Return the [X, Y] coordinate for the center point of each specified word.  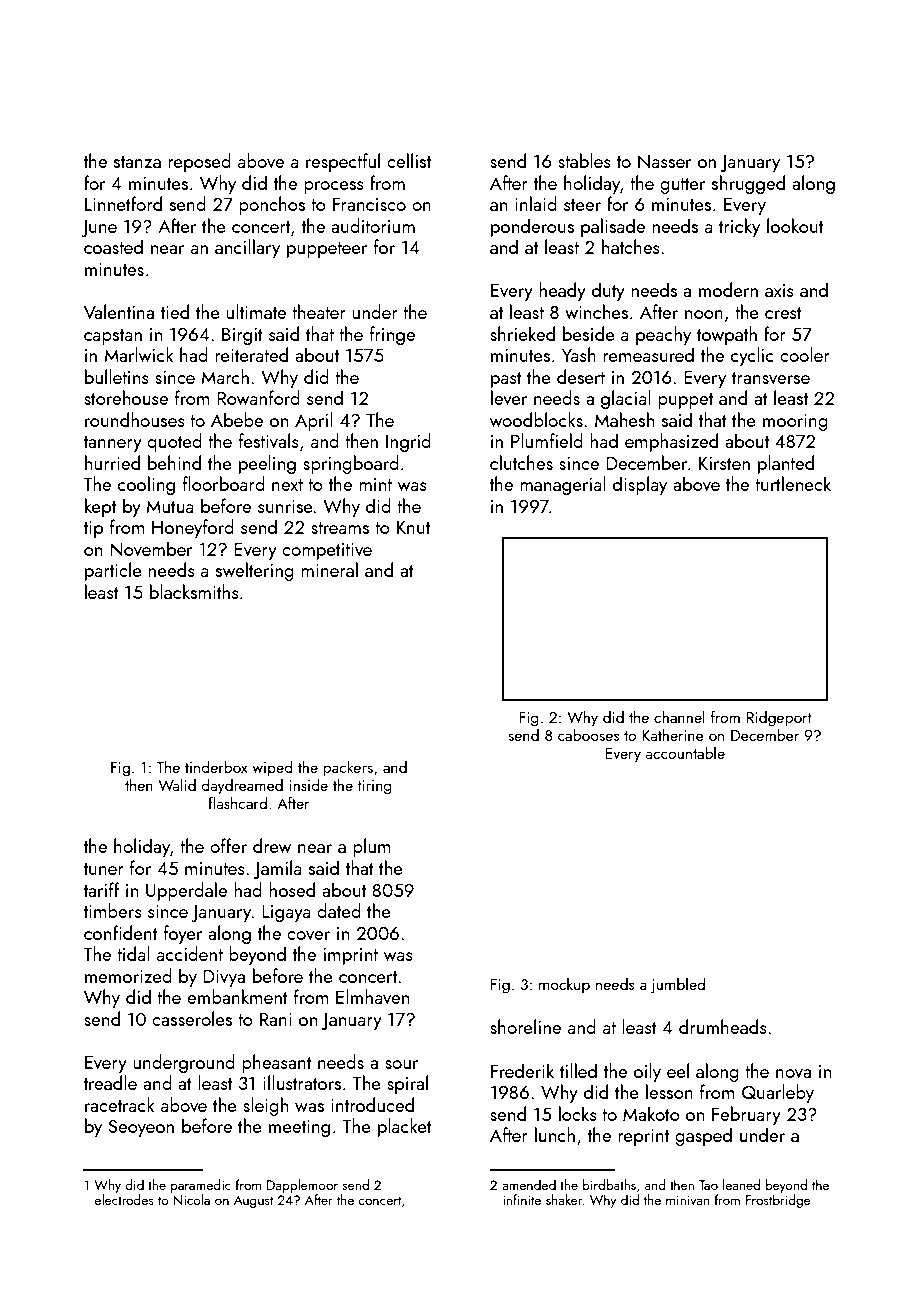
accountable [685, 753]
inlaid [536, 203]
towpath [727, 335]
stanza [137, 162]
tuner [104, 869]
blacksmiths [194, 591]
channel [679, 717]
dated [339, 910]
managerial [563, 485]
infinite [522, 1199]
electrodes [124, 1199]
